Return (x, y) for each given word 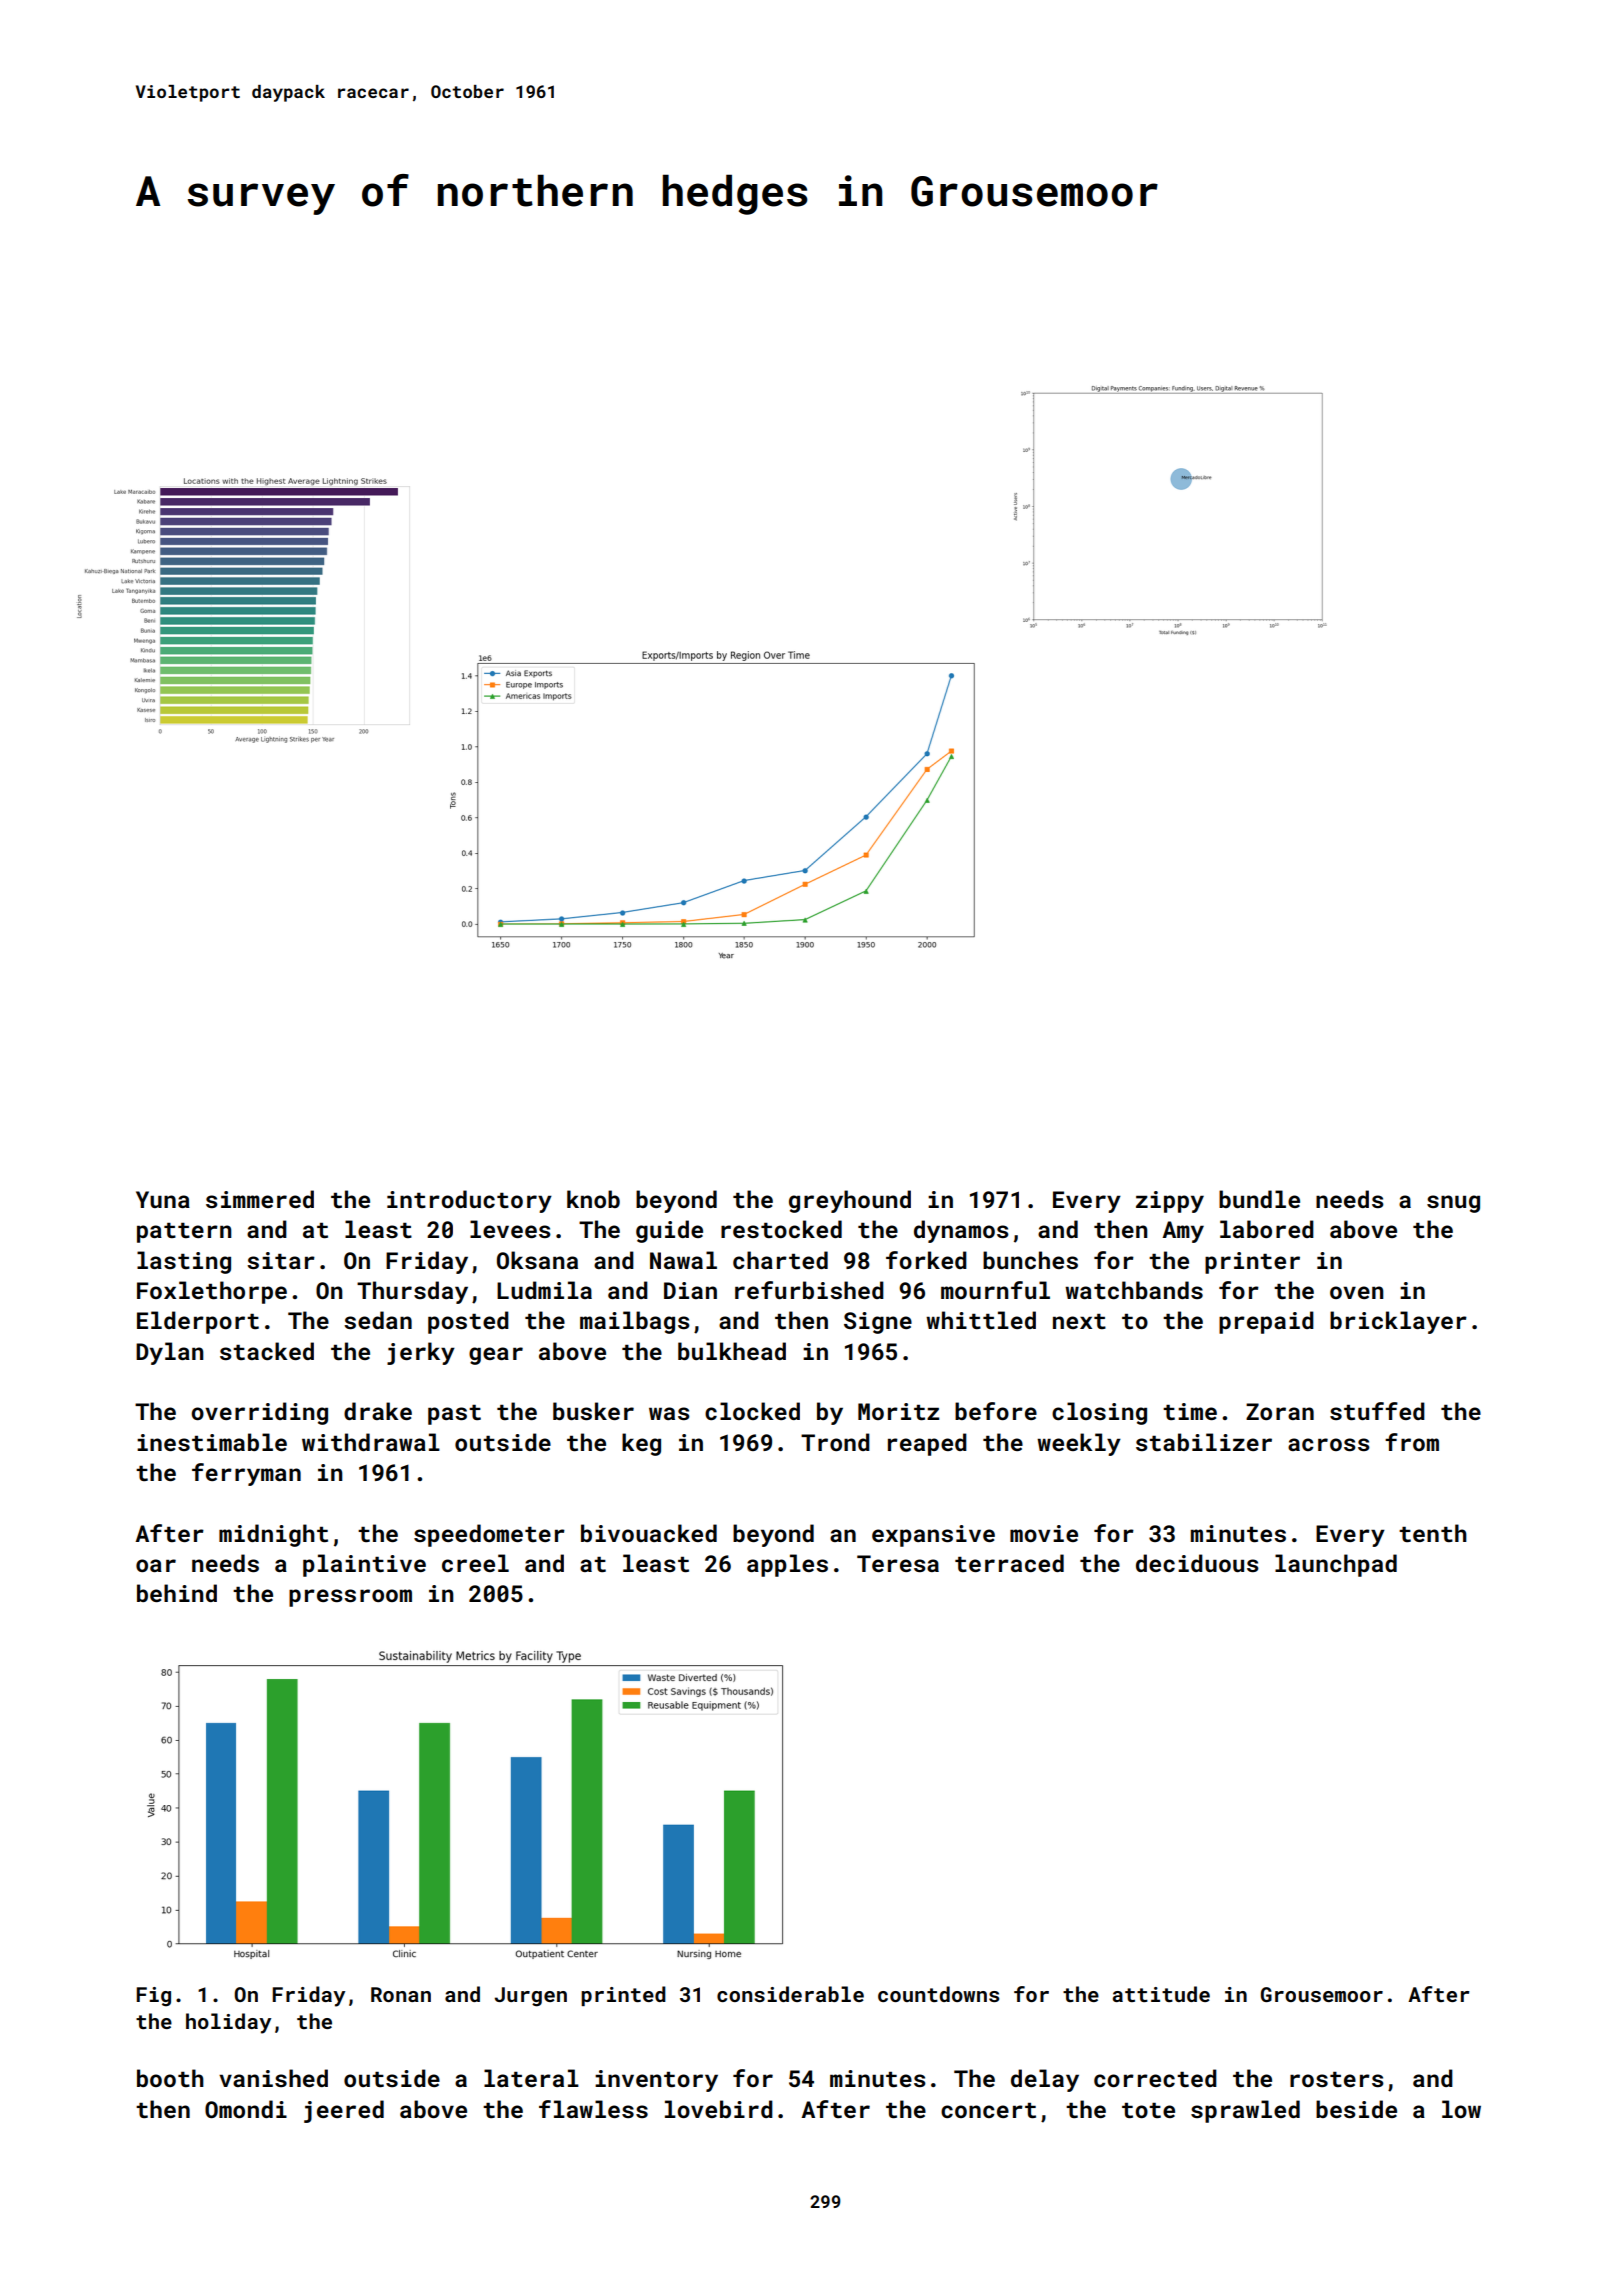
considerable (790, 1994)
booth (170, 2078)
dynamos (961, 1231)
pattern (184, 1233)
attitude (1161, 1994)
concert (988, 2110)
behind (177, 1593)
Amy (1183, 1232)
